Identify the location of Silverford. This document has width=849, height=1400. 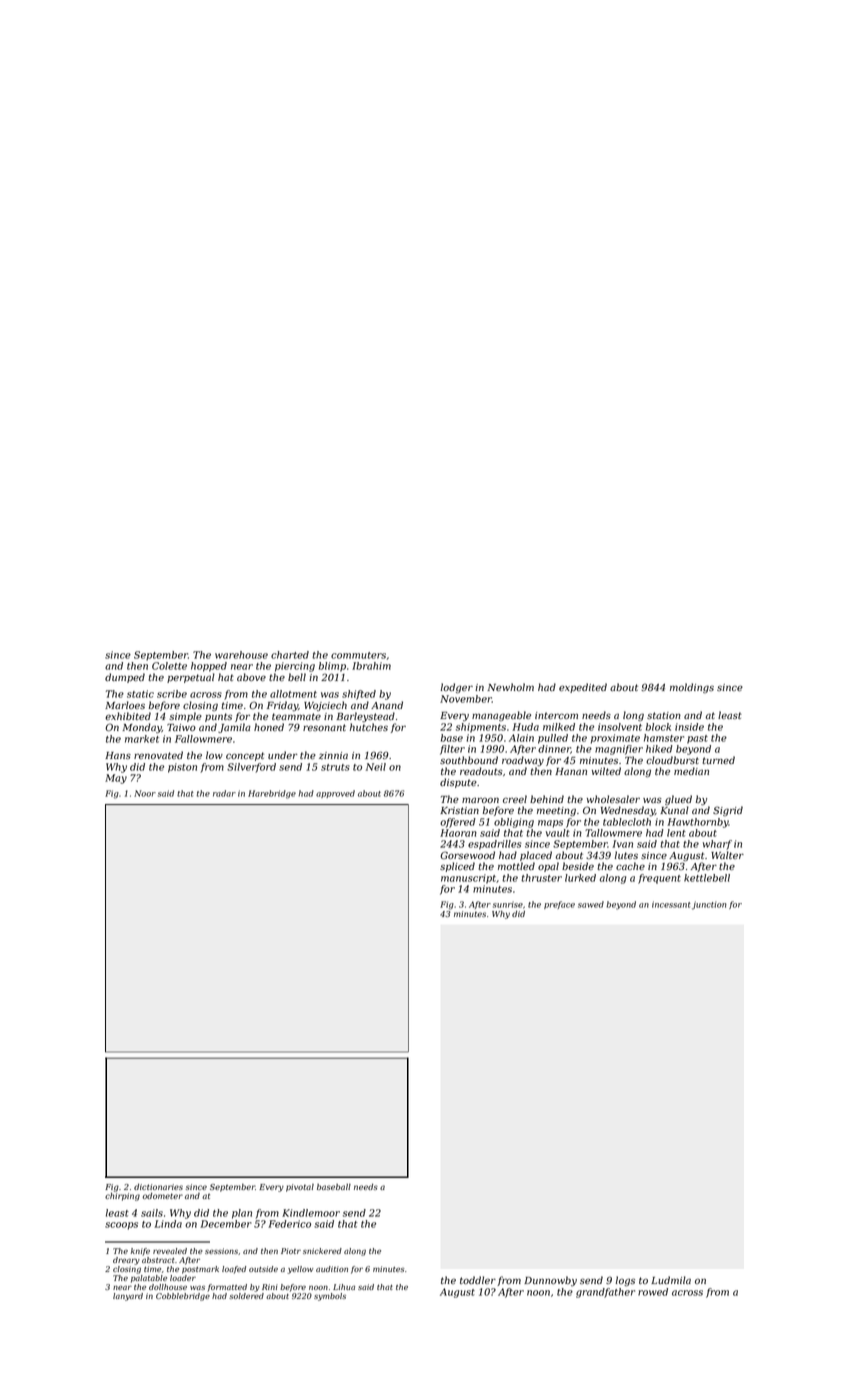
(251, 768).
